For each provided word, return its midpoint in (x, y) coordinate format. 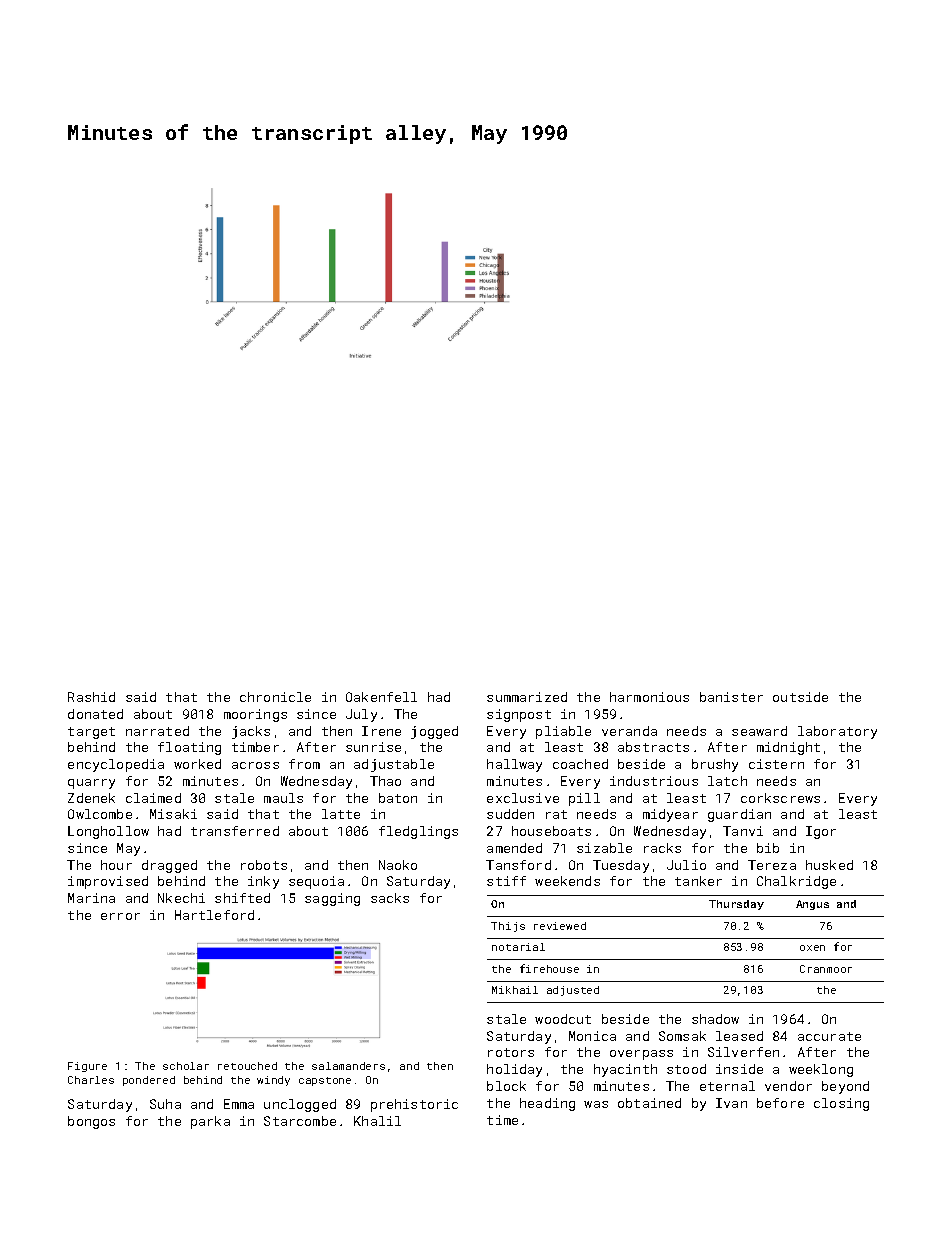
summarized (527, 697)
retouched (247, 1066)
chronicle (275, 697)
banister (731, 697)
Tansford (518, 865)
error (120, 916)
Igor (821, 832)
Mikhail (515, 990)
